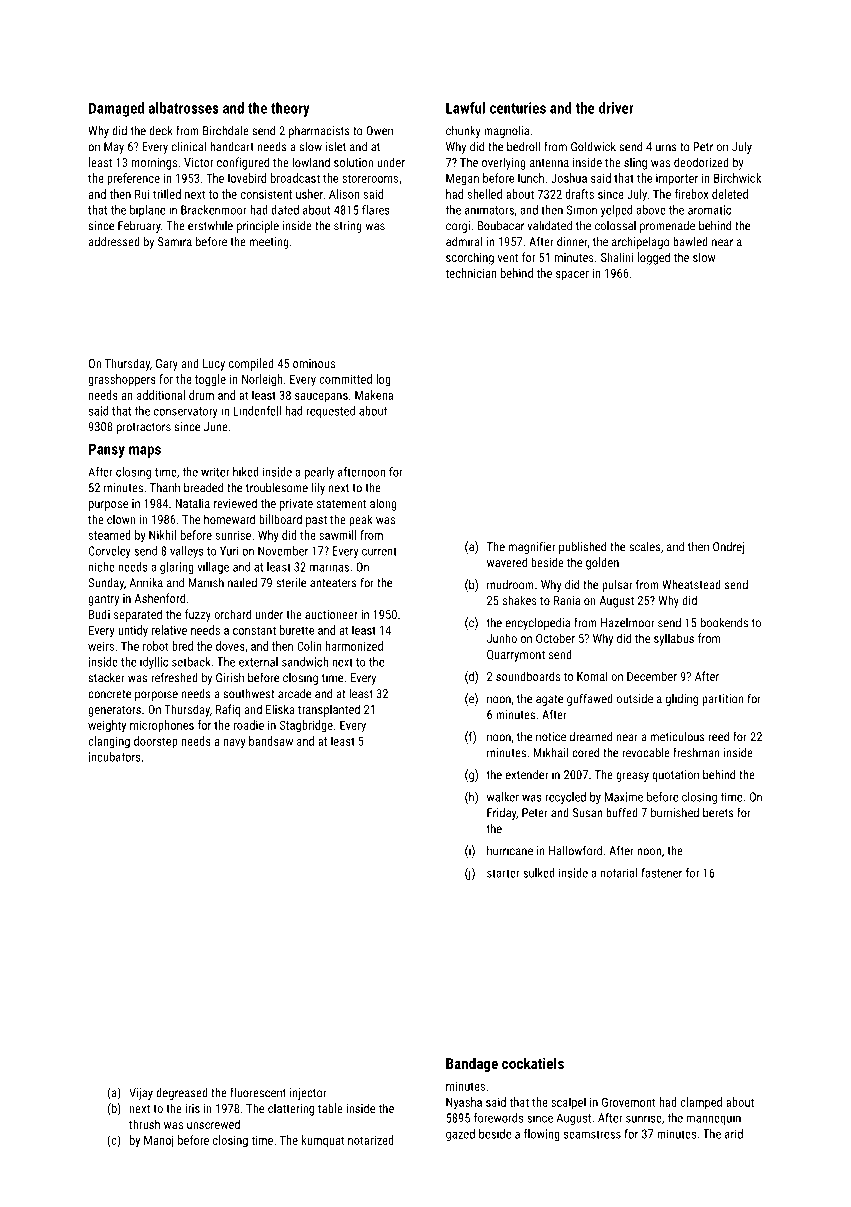  Describe the element at coordinates (518, 108) in the document. I see `centuries` at that location.
